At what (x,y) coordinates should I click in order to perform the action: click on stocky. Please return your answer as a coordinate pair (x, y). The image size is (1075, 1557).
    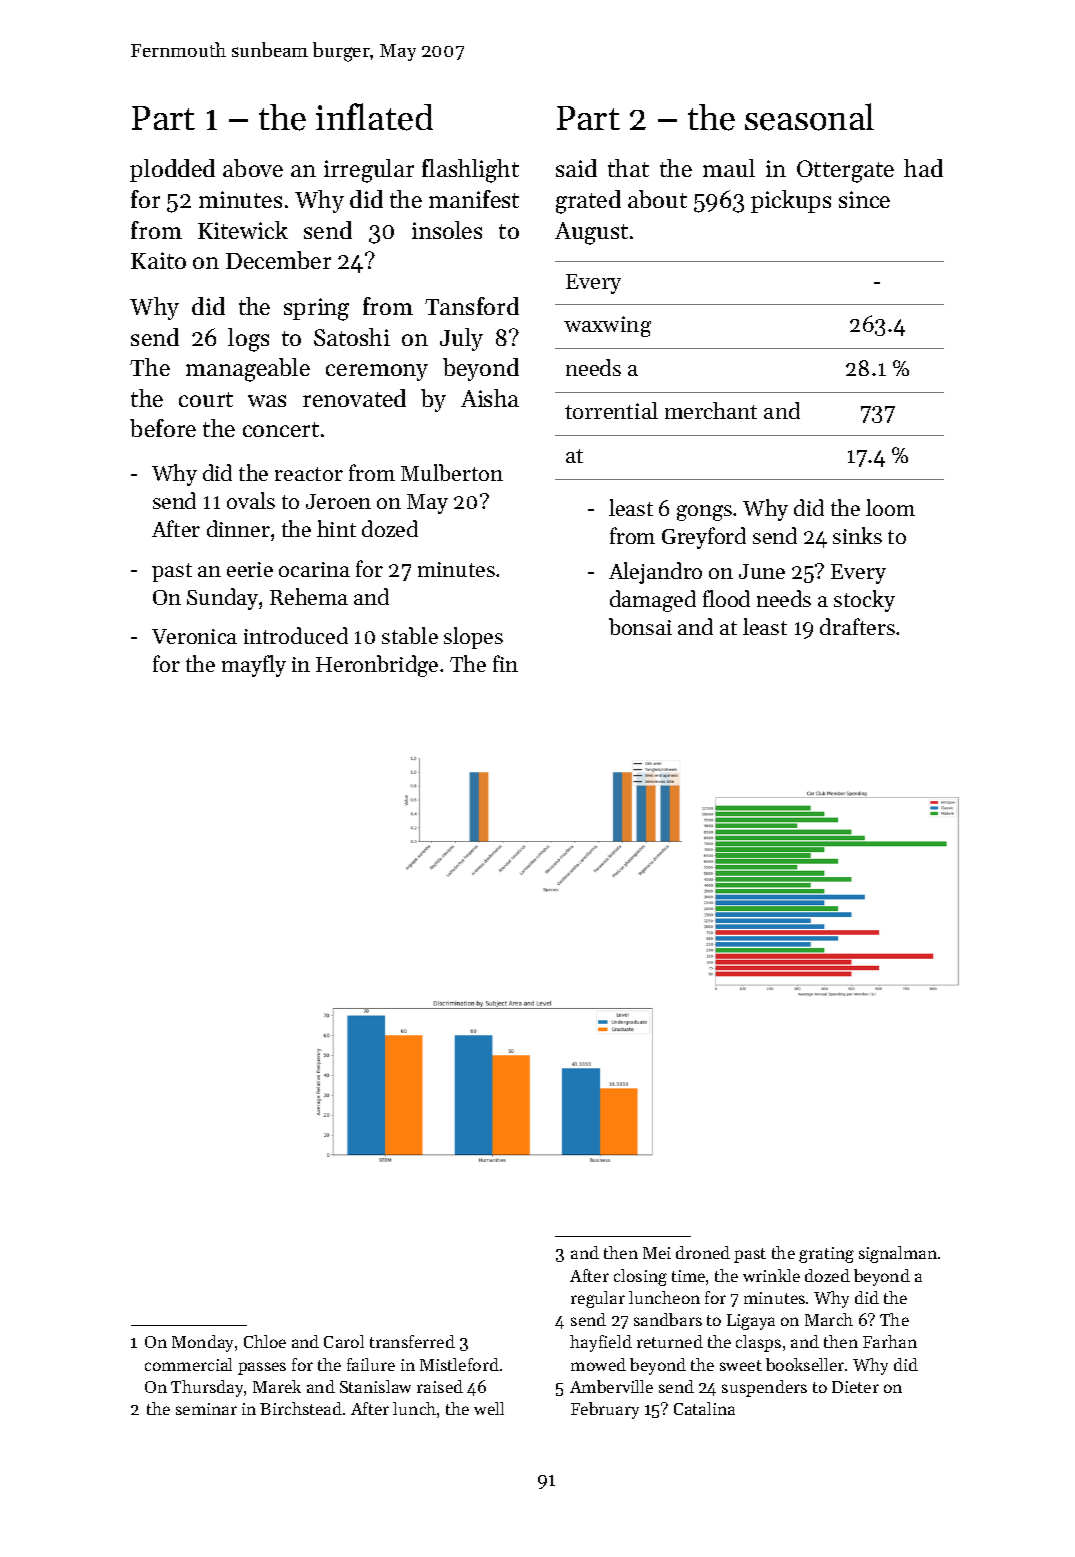
    Looking at the image, I should click on (864, 601).
